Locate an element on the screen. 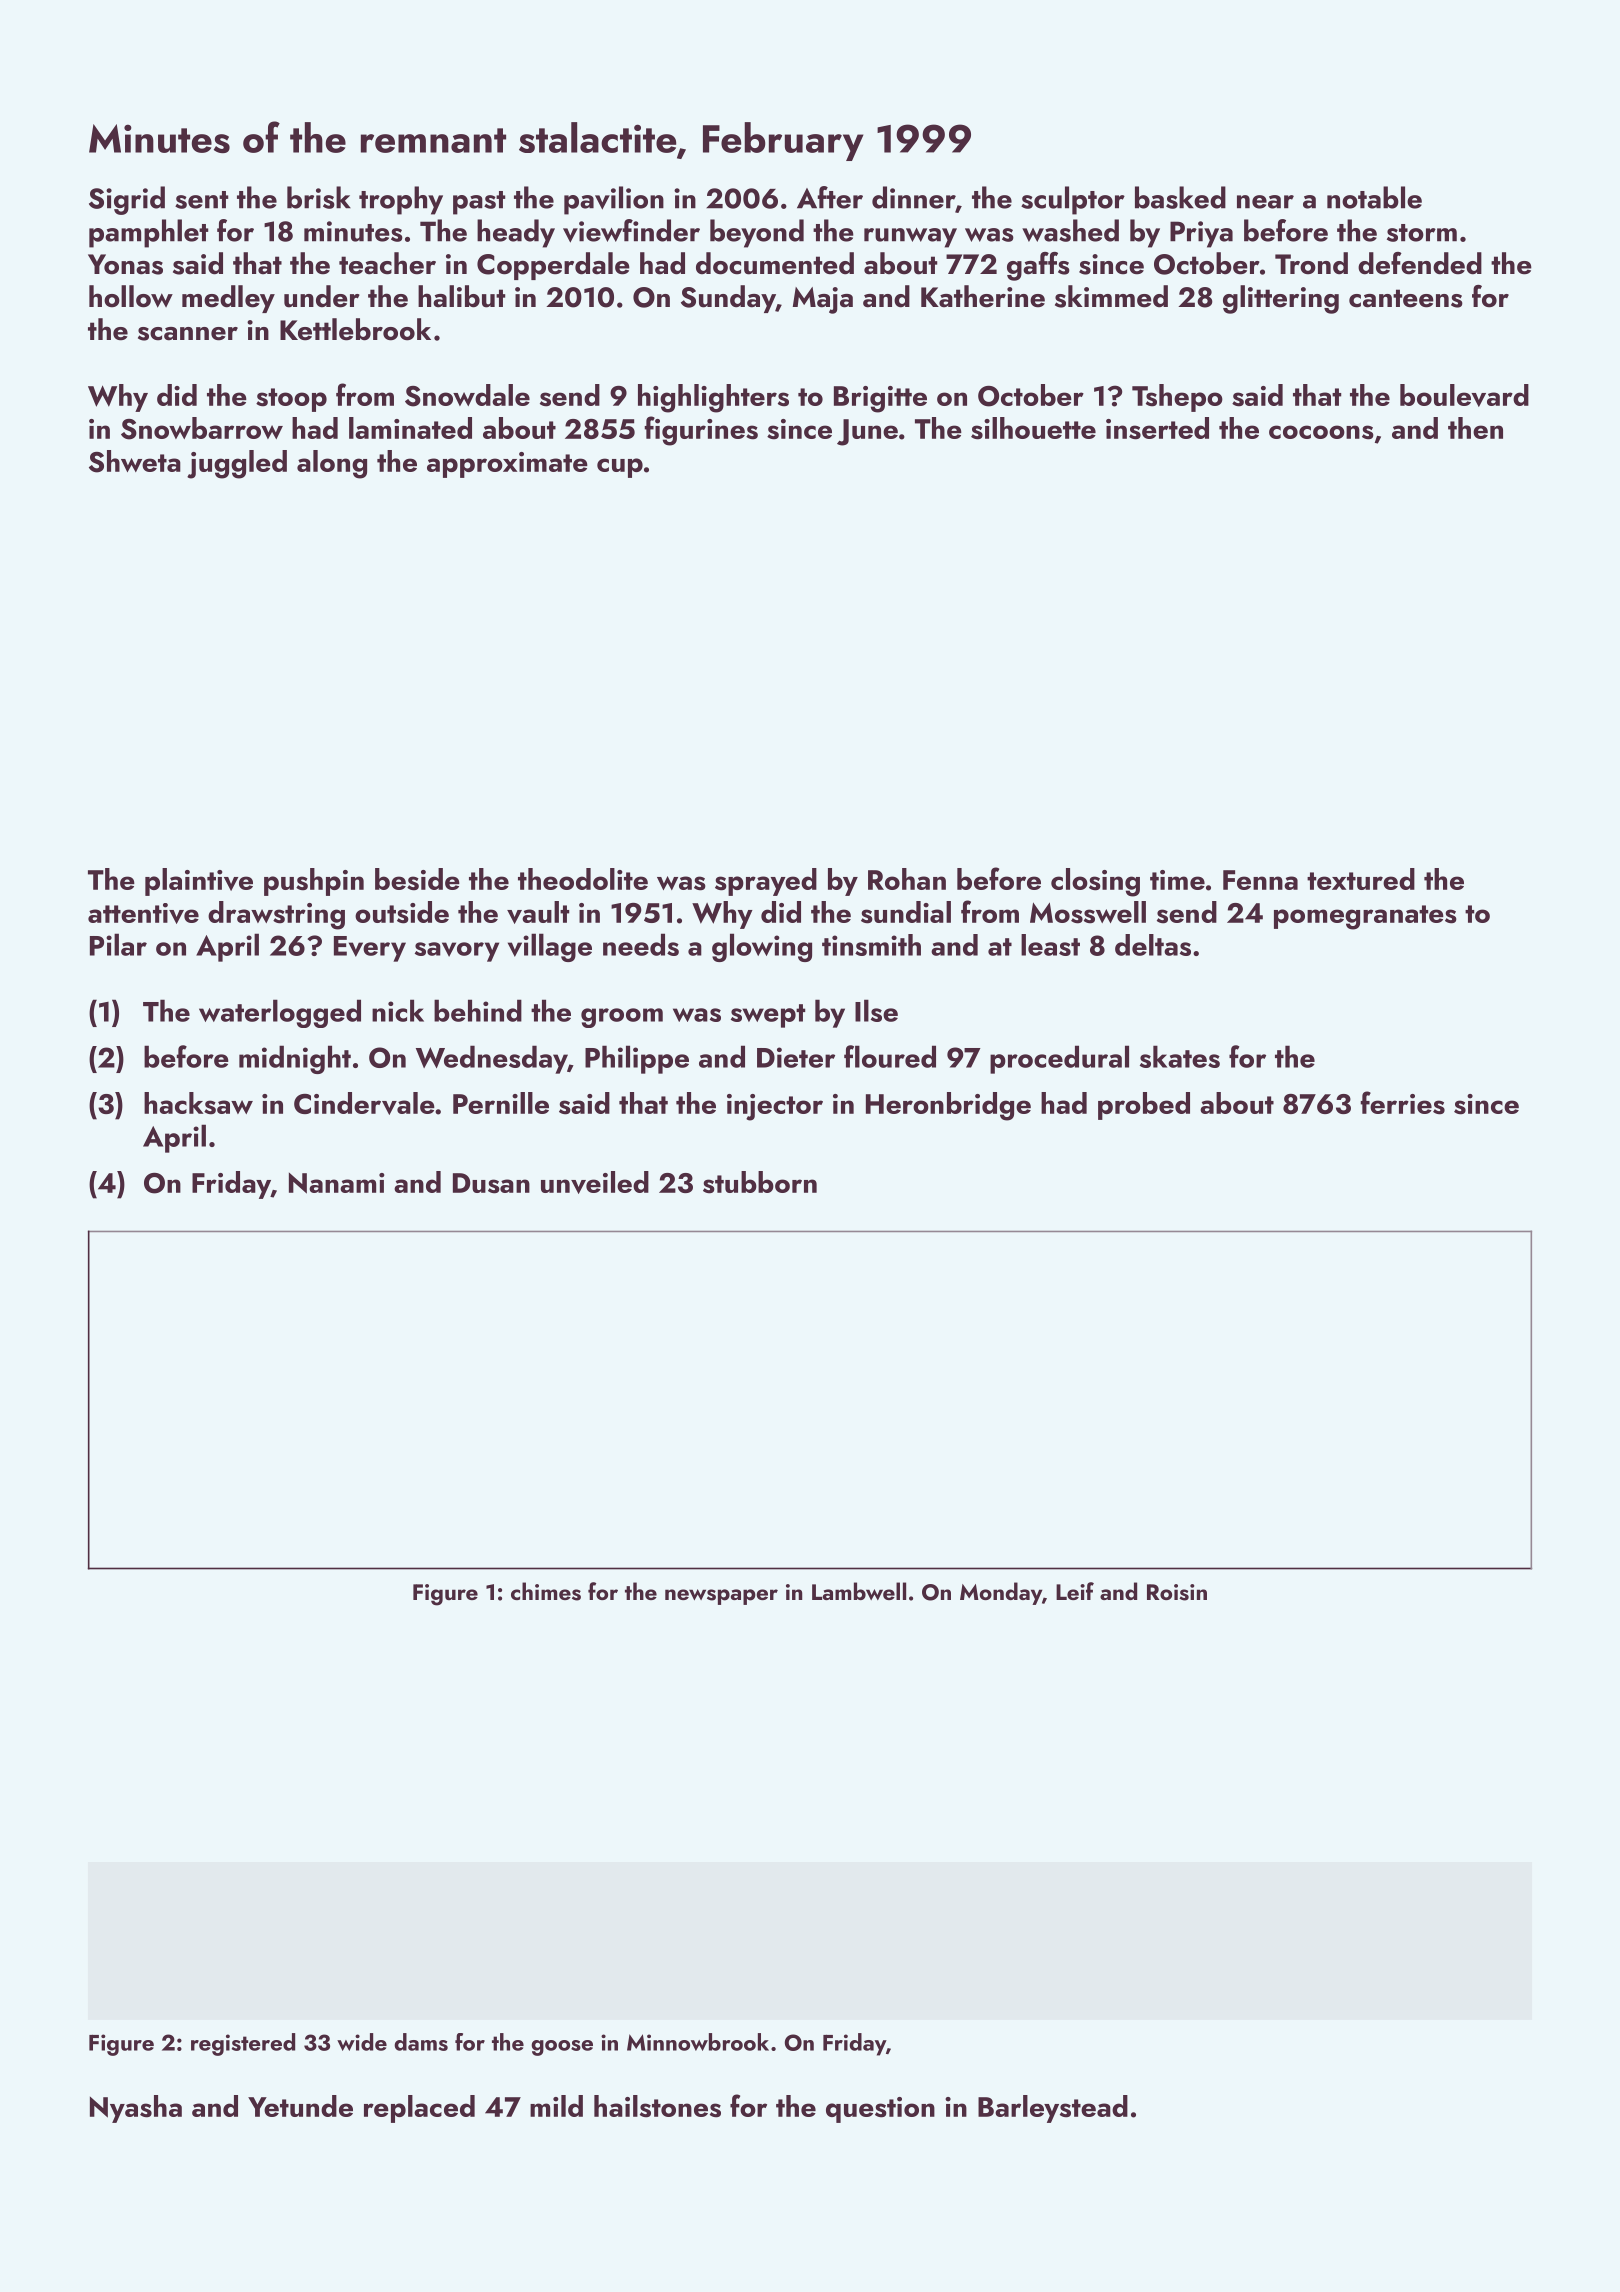  Yonas is located at coordinates (125, 264).
